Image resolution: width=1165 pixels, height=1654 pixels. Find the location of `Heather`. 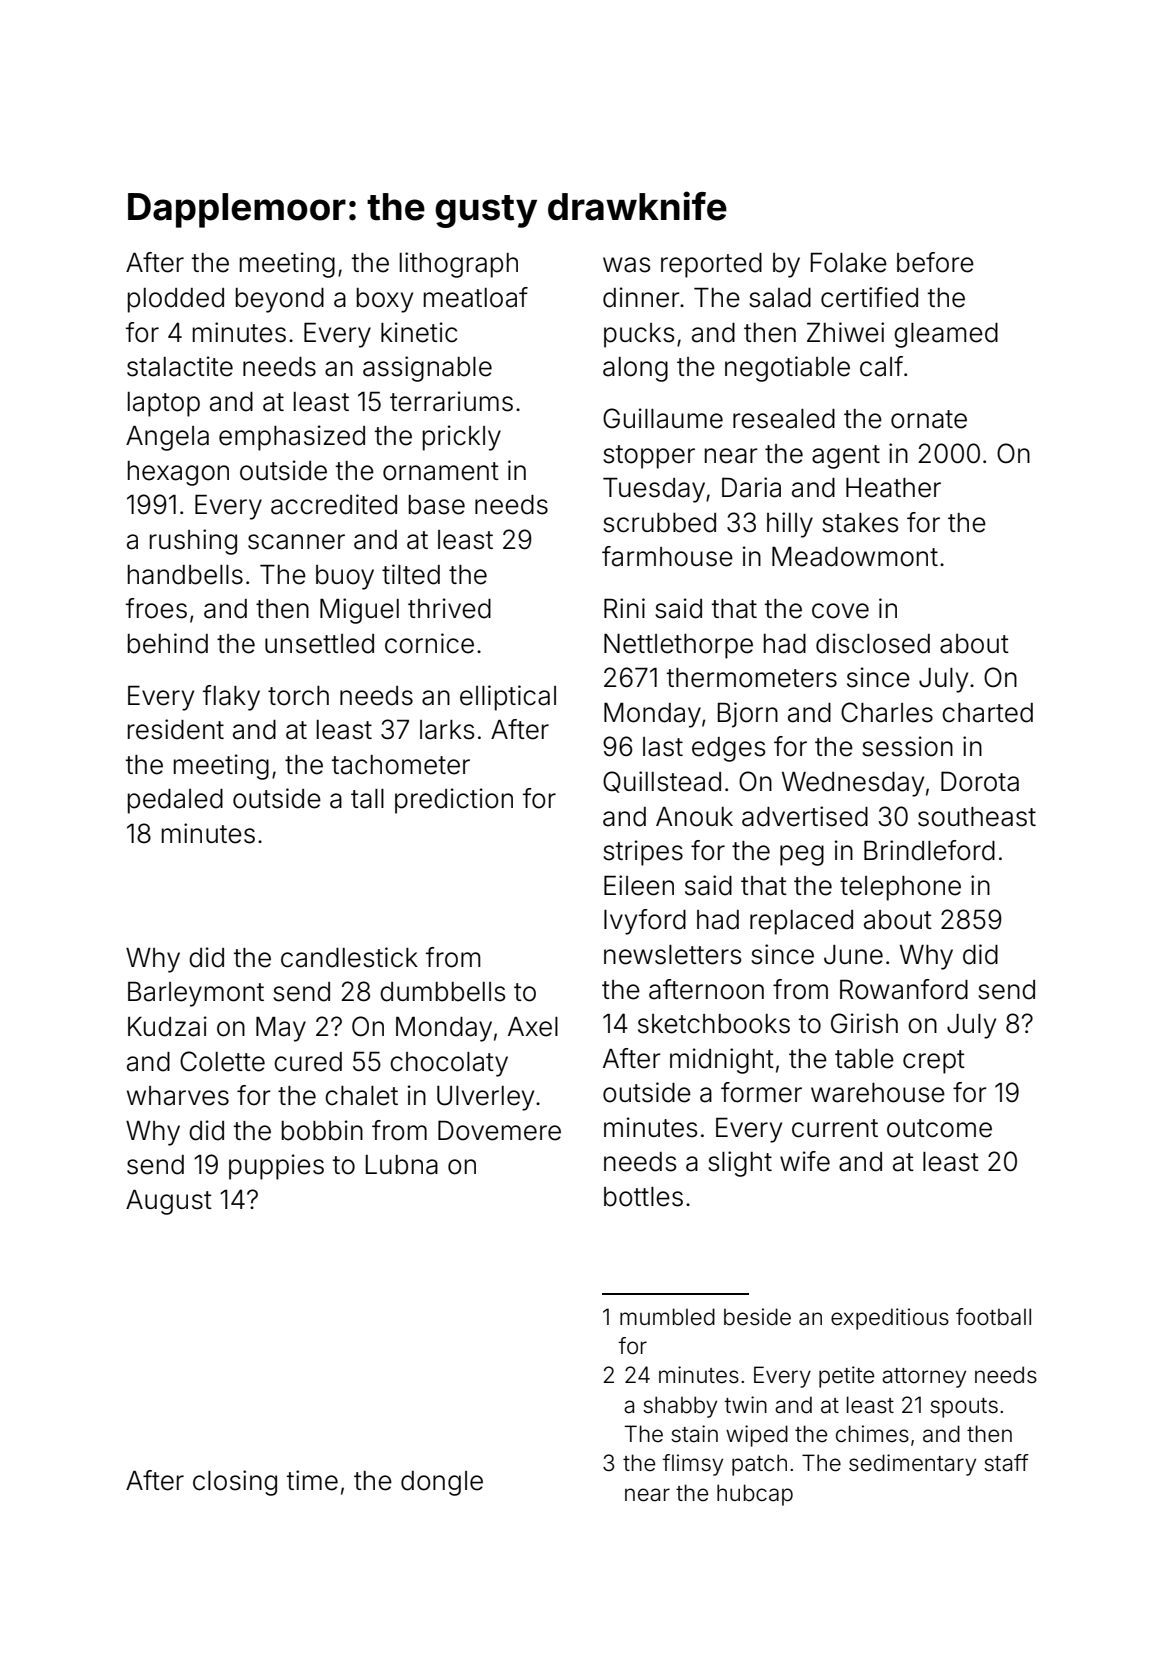

Heather is located at coordinates (893, 488).
